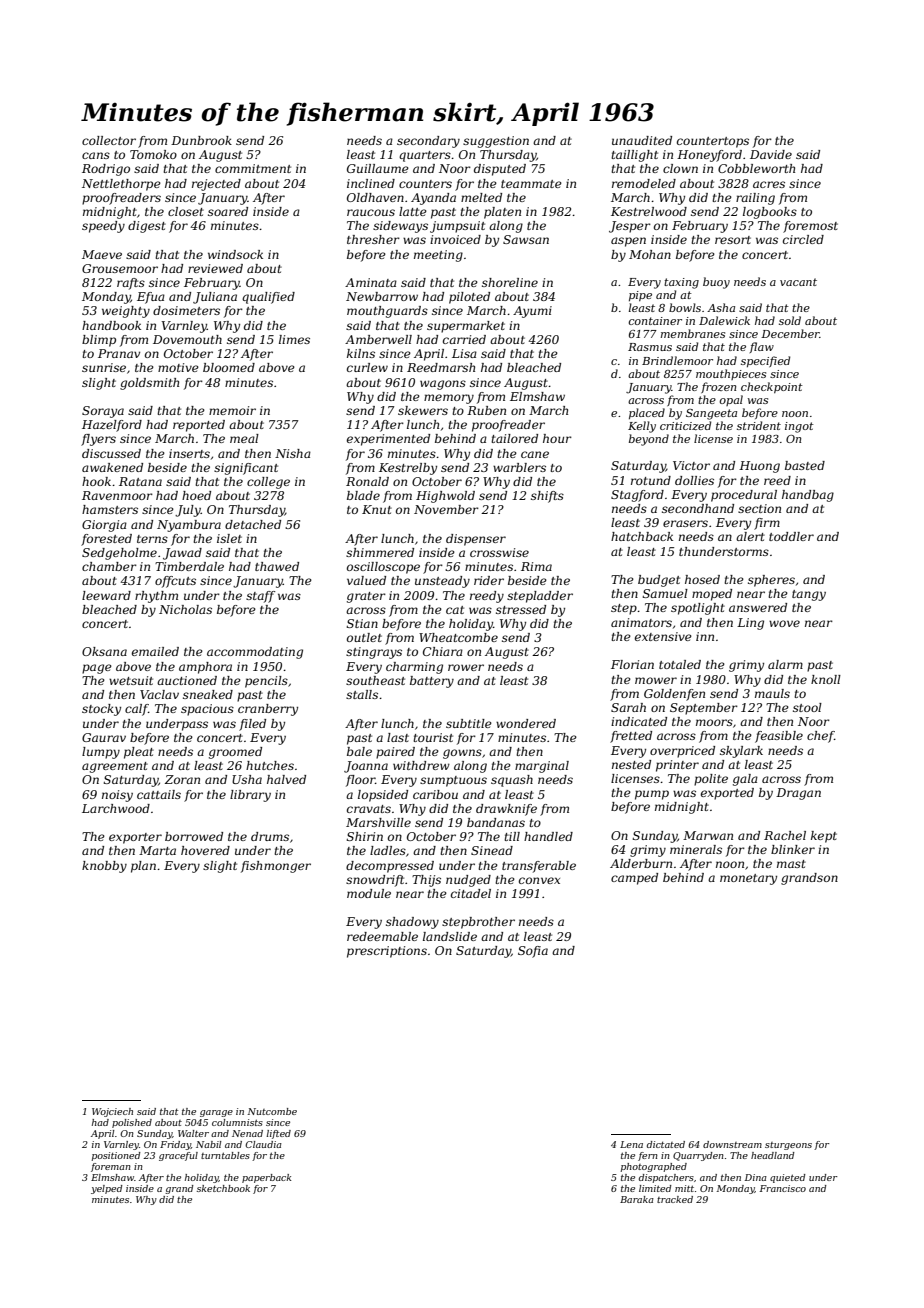 This page has width=924, height=1308. I want to click on rower, so click(466, 667).
